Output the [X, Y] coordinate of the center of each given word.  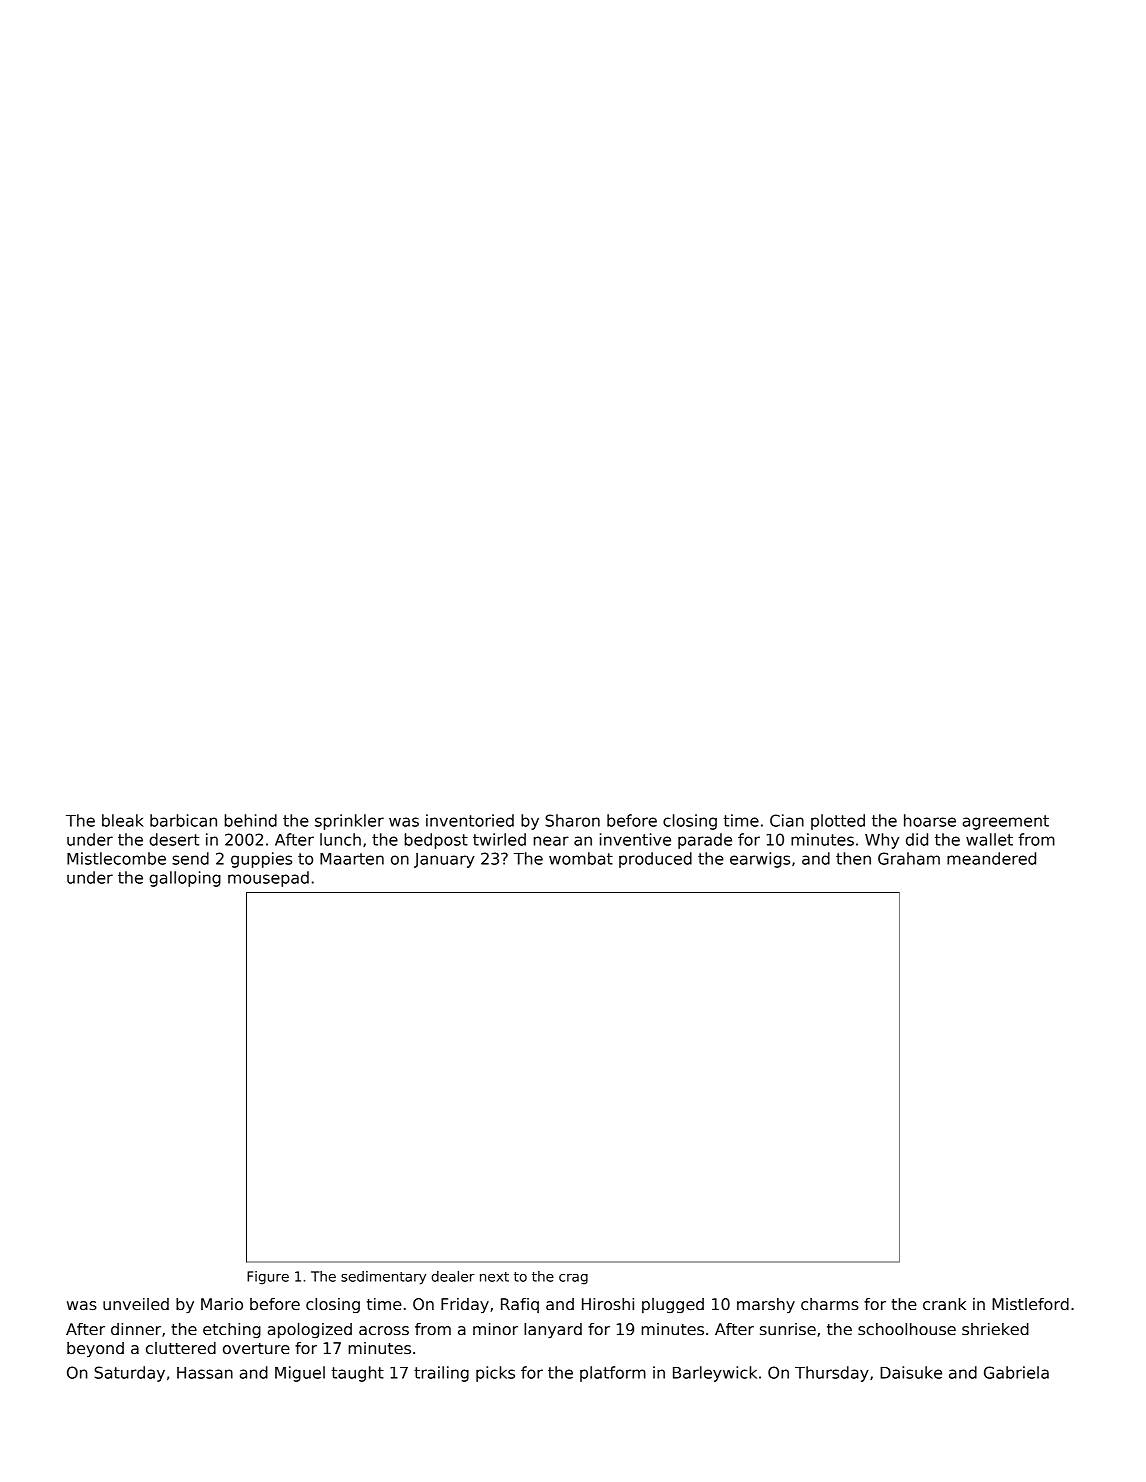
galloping [185, 879]
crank [944, 1304]
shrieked [995, 1329]
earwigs [760, 860]
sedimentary [383, 1278]
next [494, 1277]
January [444, 860]
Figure [268, 1278]
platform [613, 1374]
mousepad [268, 879]
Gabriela [1016, 1372]
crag [573, 1279]
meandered [991, 858]
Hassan [205, 1373]
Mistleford [1030, 1304]
